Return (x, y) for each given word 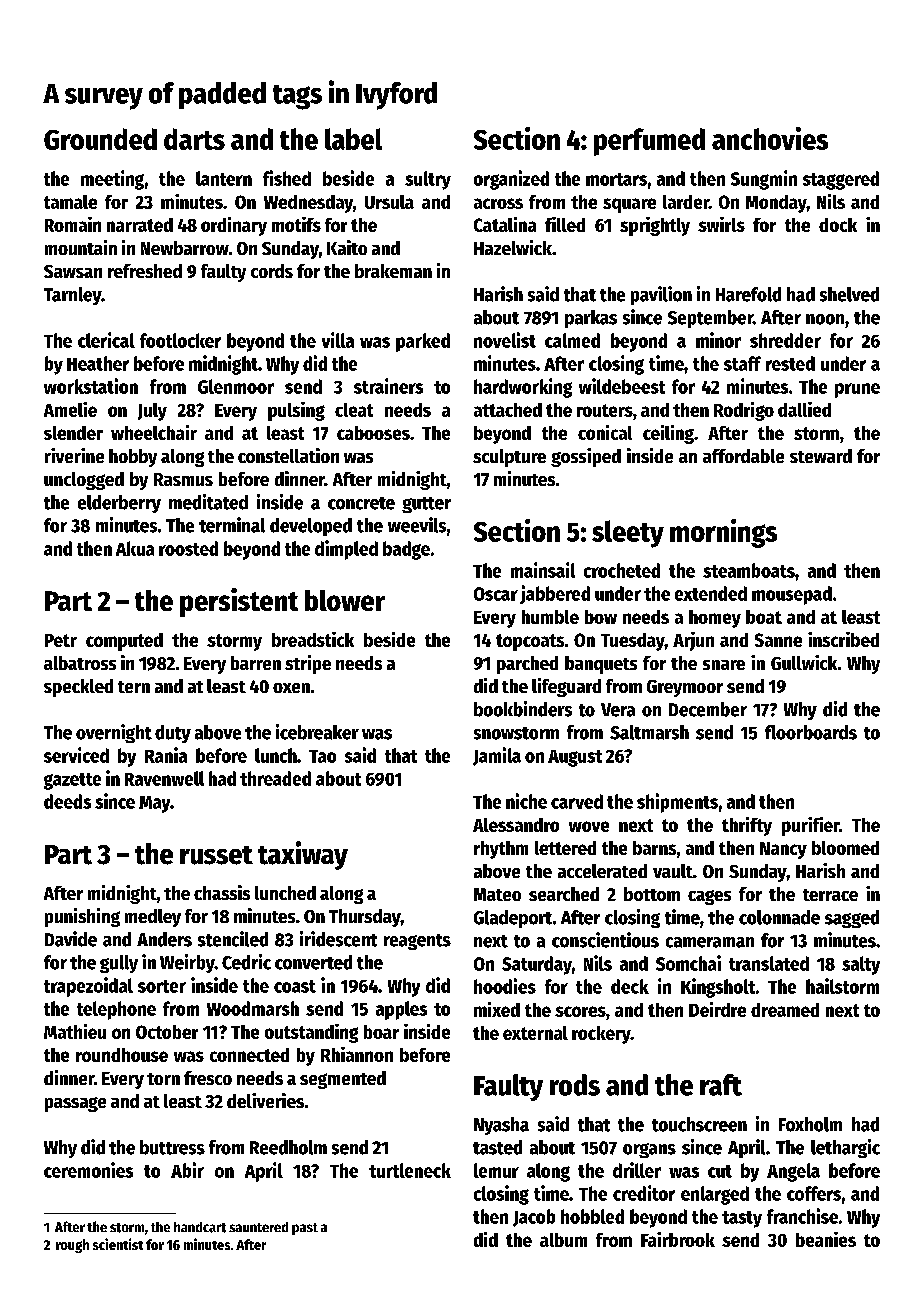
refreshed (145, 271)
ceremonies (88, 1170)
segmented (343, 1080)
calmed (572, 340)
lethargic (845, 1148)
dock (838, 225)
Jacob (534, 1218)
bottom (652, 894)
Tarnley (72, 296)
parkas (591, 319)
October (167, 1032)
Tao (322, 756)
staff (742, 363)
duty (173, 734)
